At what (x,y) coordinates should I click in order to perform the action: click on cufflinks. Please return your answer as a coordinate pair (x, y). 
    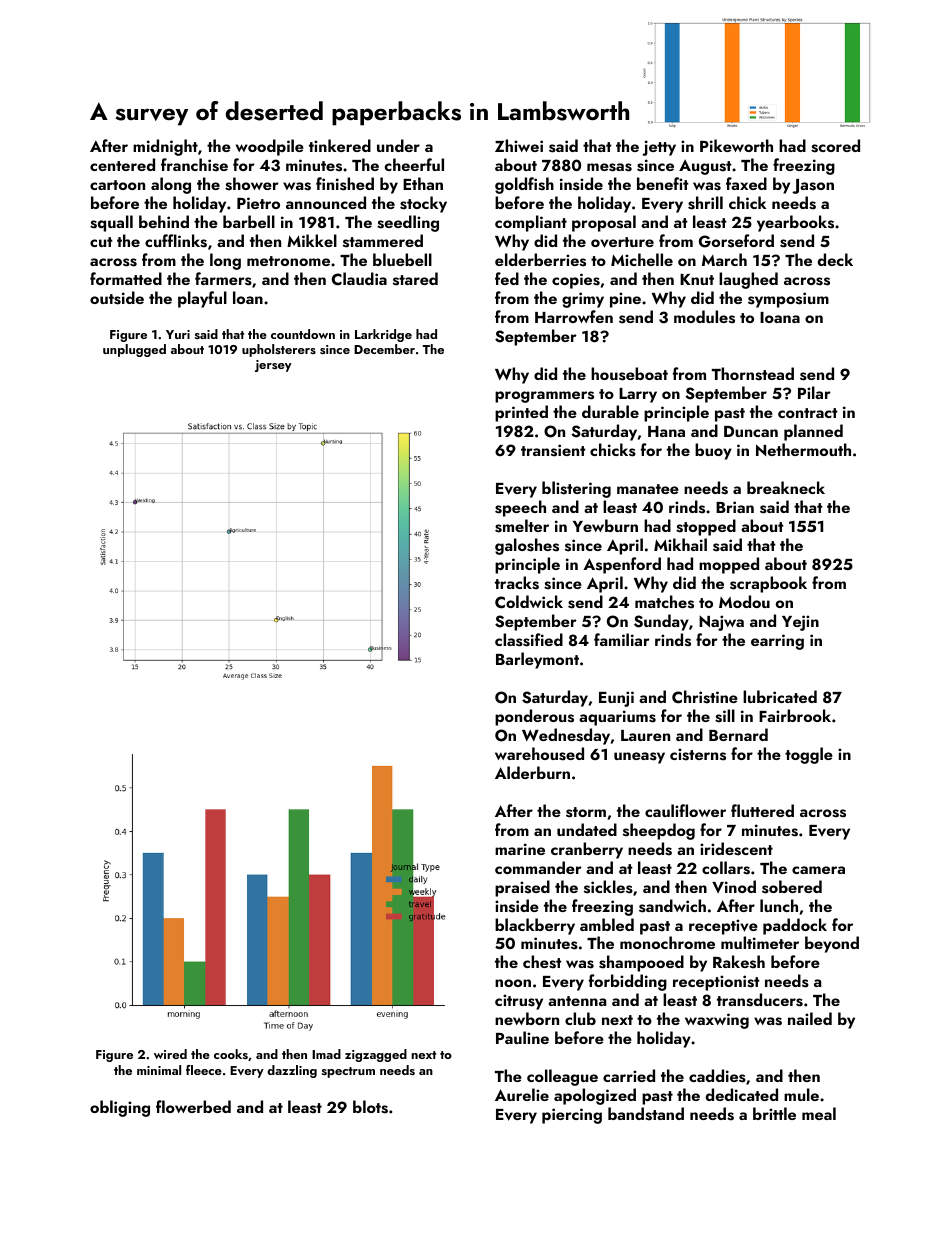
    Looking at the image, I should click on (176, 241).
